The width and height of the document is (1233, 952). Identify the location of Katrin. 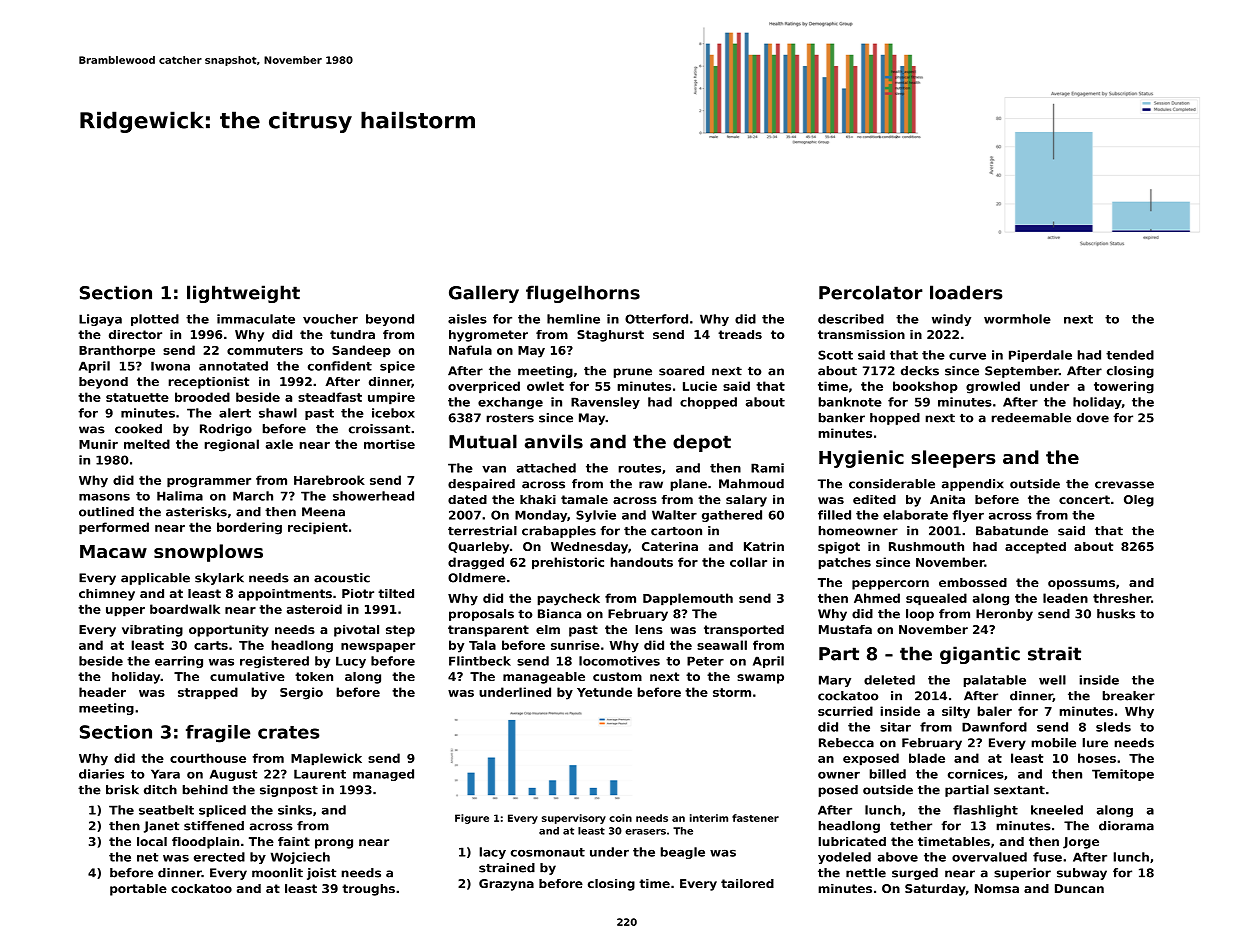
(764, 546).
